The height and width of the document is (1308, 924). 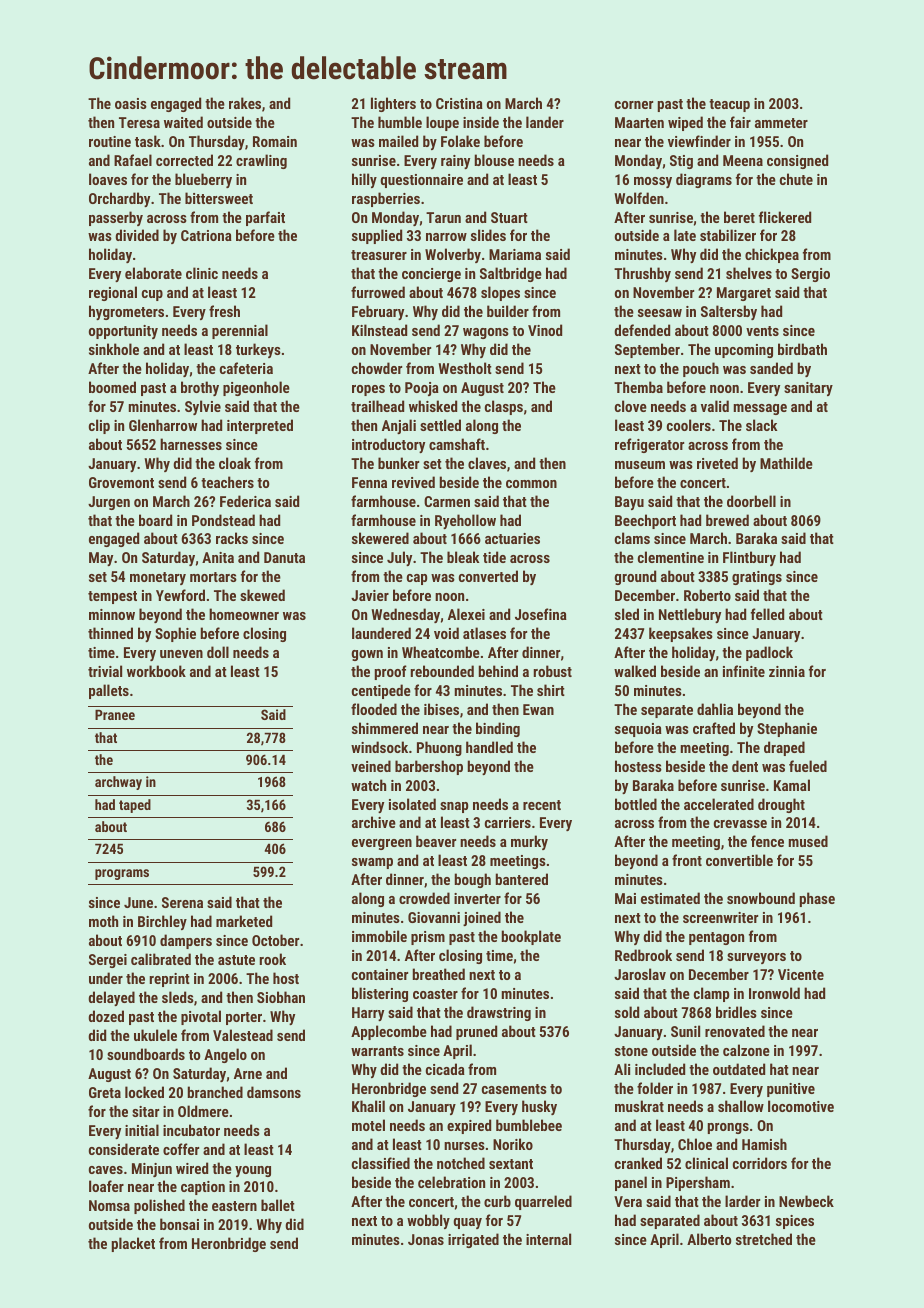 I want to click on teacup, so click(x=729, y=105).
